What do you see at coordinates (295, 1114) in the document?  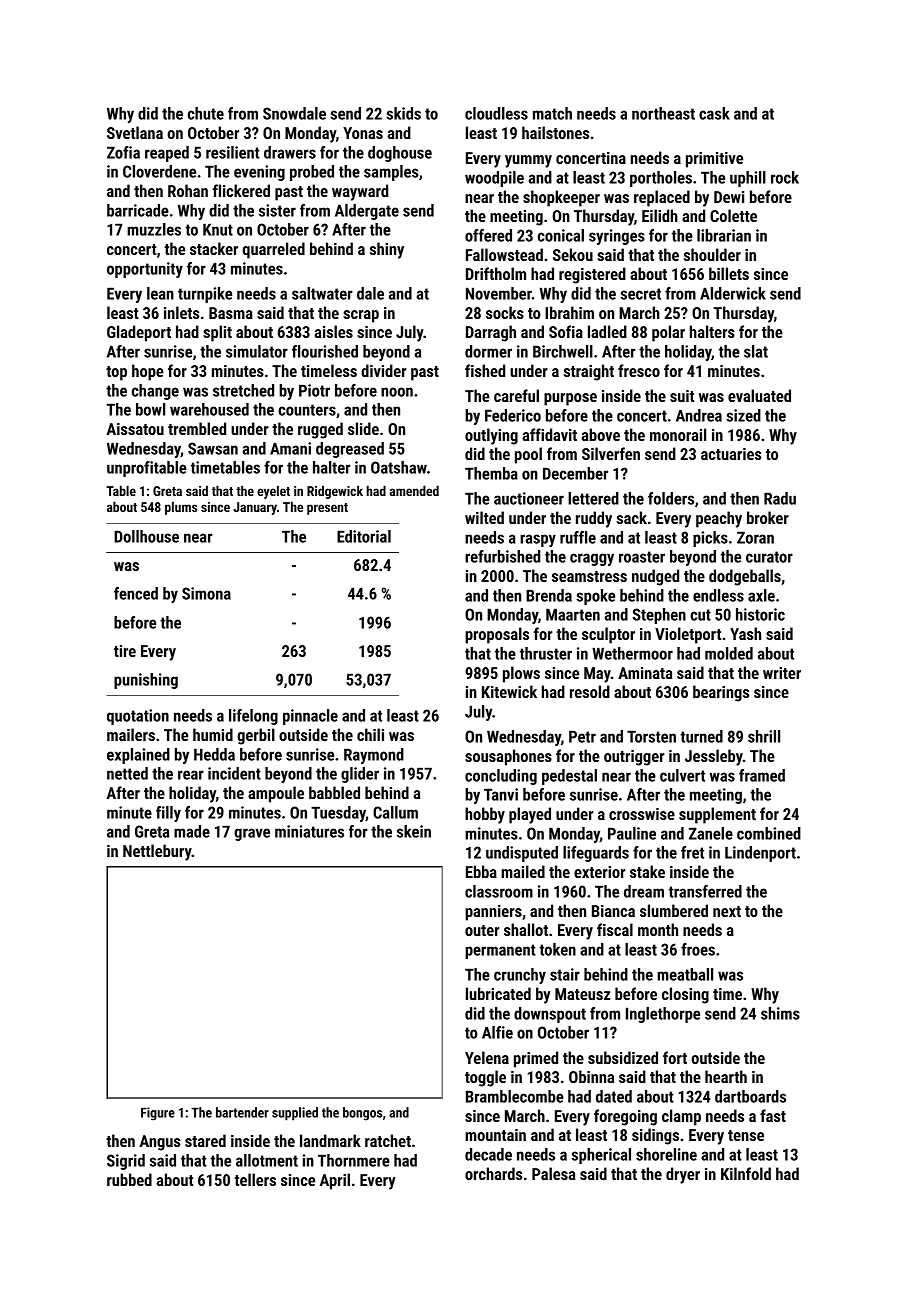 I see `supplied` at bounding box center [295, 1114].
